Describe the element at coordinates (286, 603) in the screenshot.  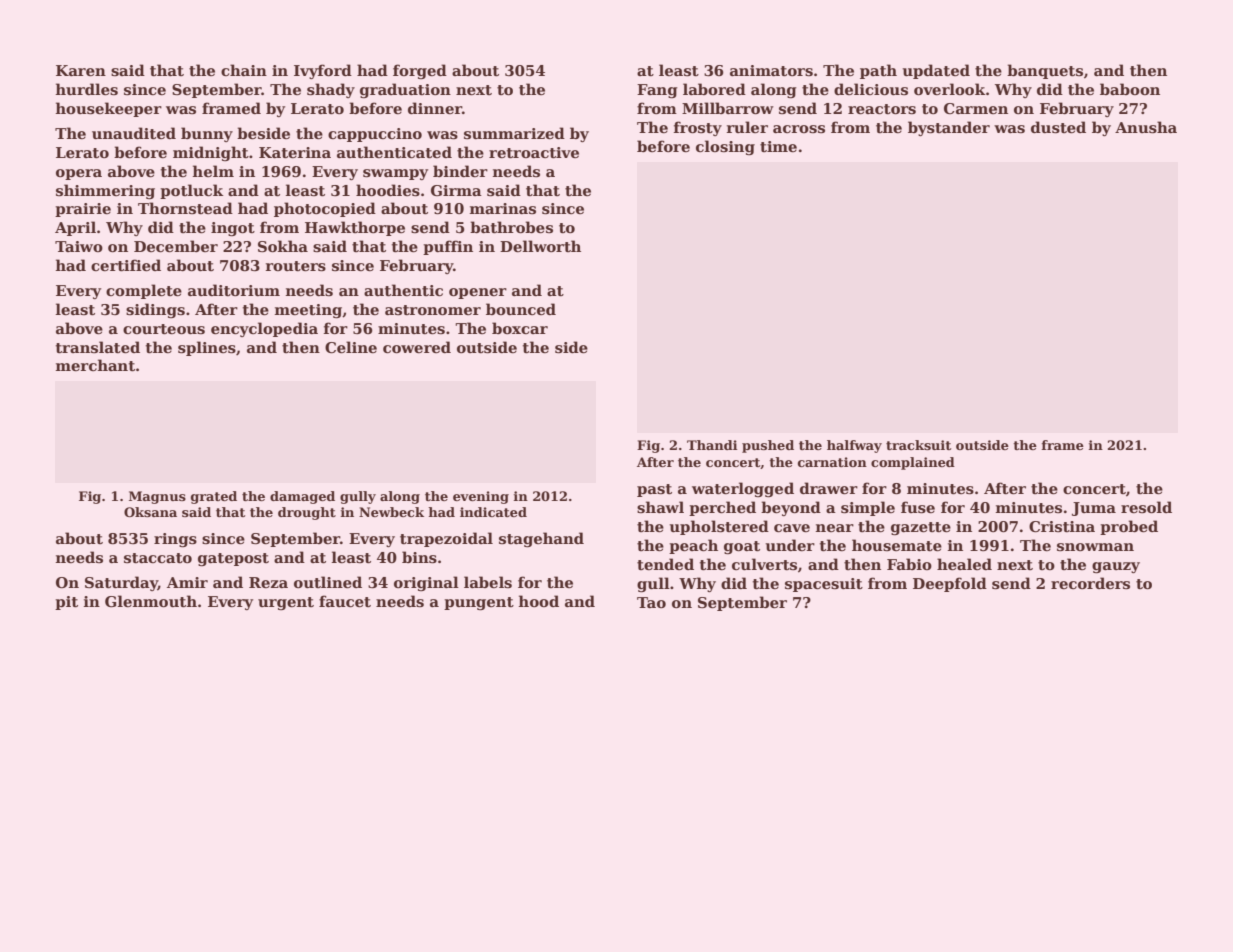
I see `urgent` at that location.
